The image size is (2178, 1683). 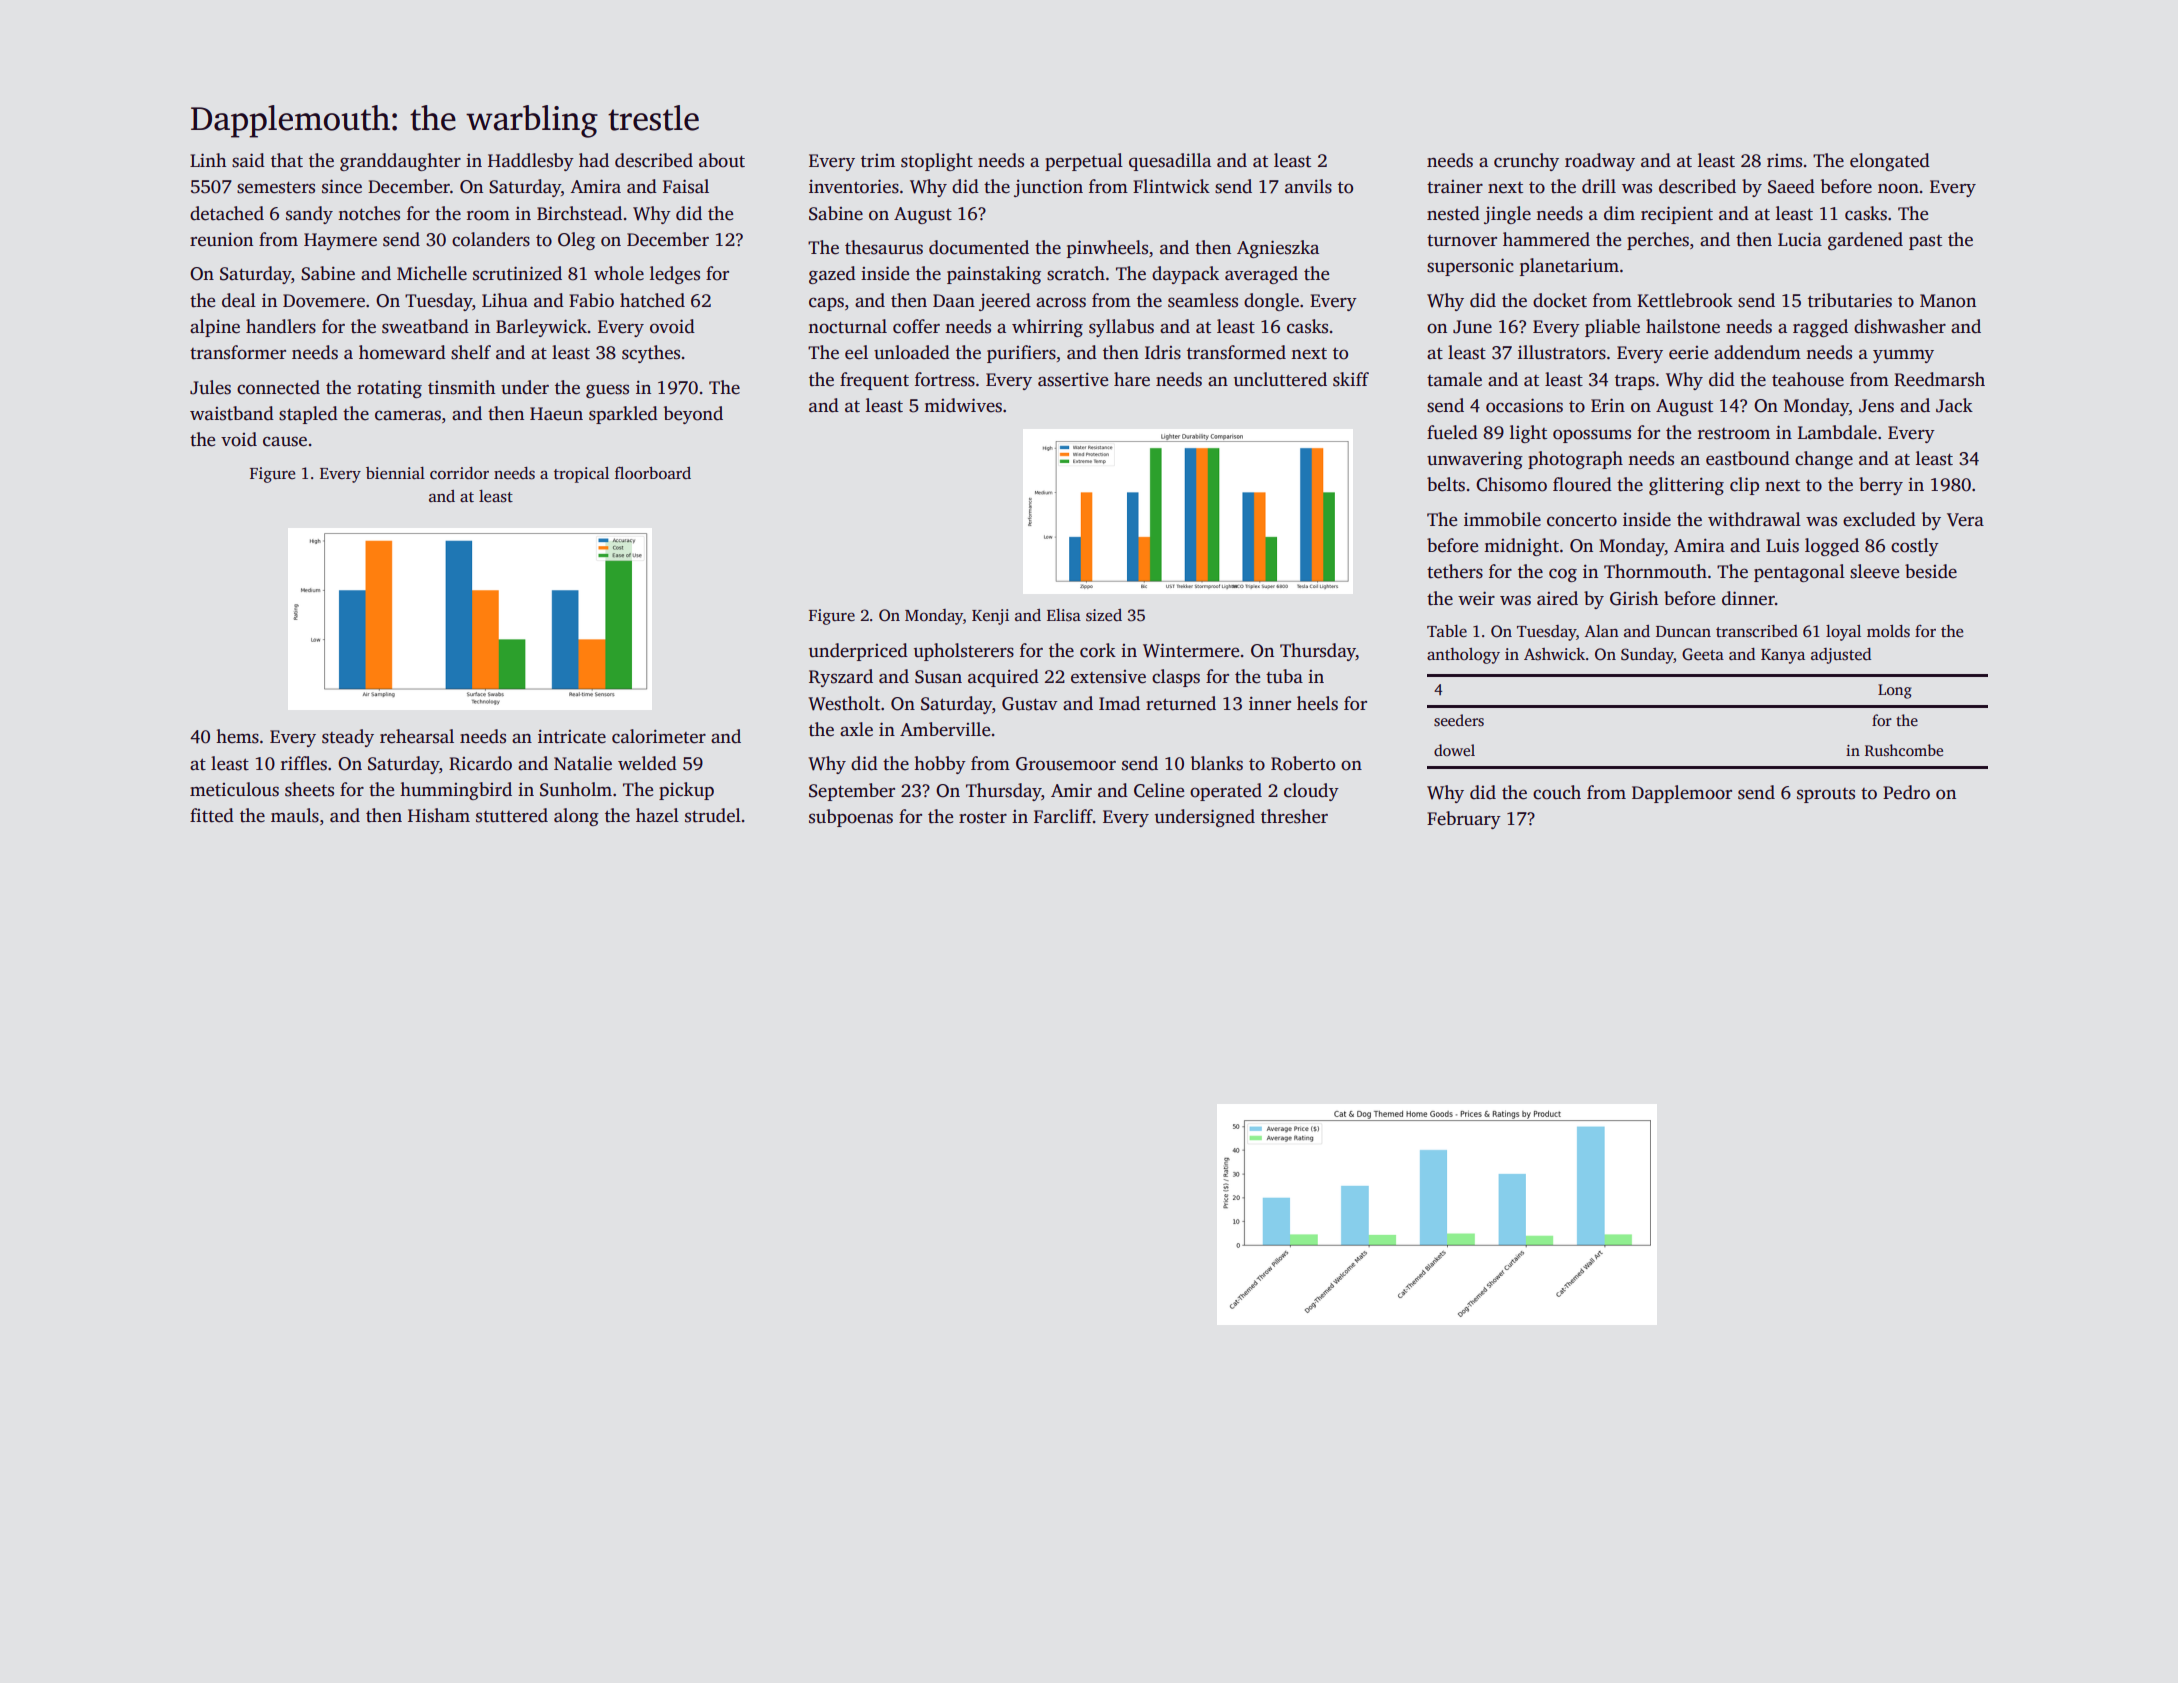 What do you see at coordinates (1455, 571) in the document?
I see `tethers` at bounding box center [1455, 571].
